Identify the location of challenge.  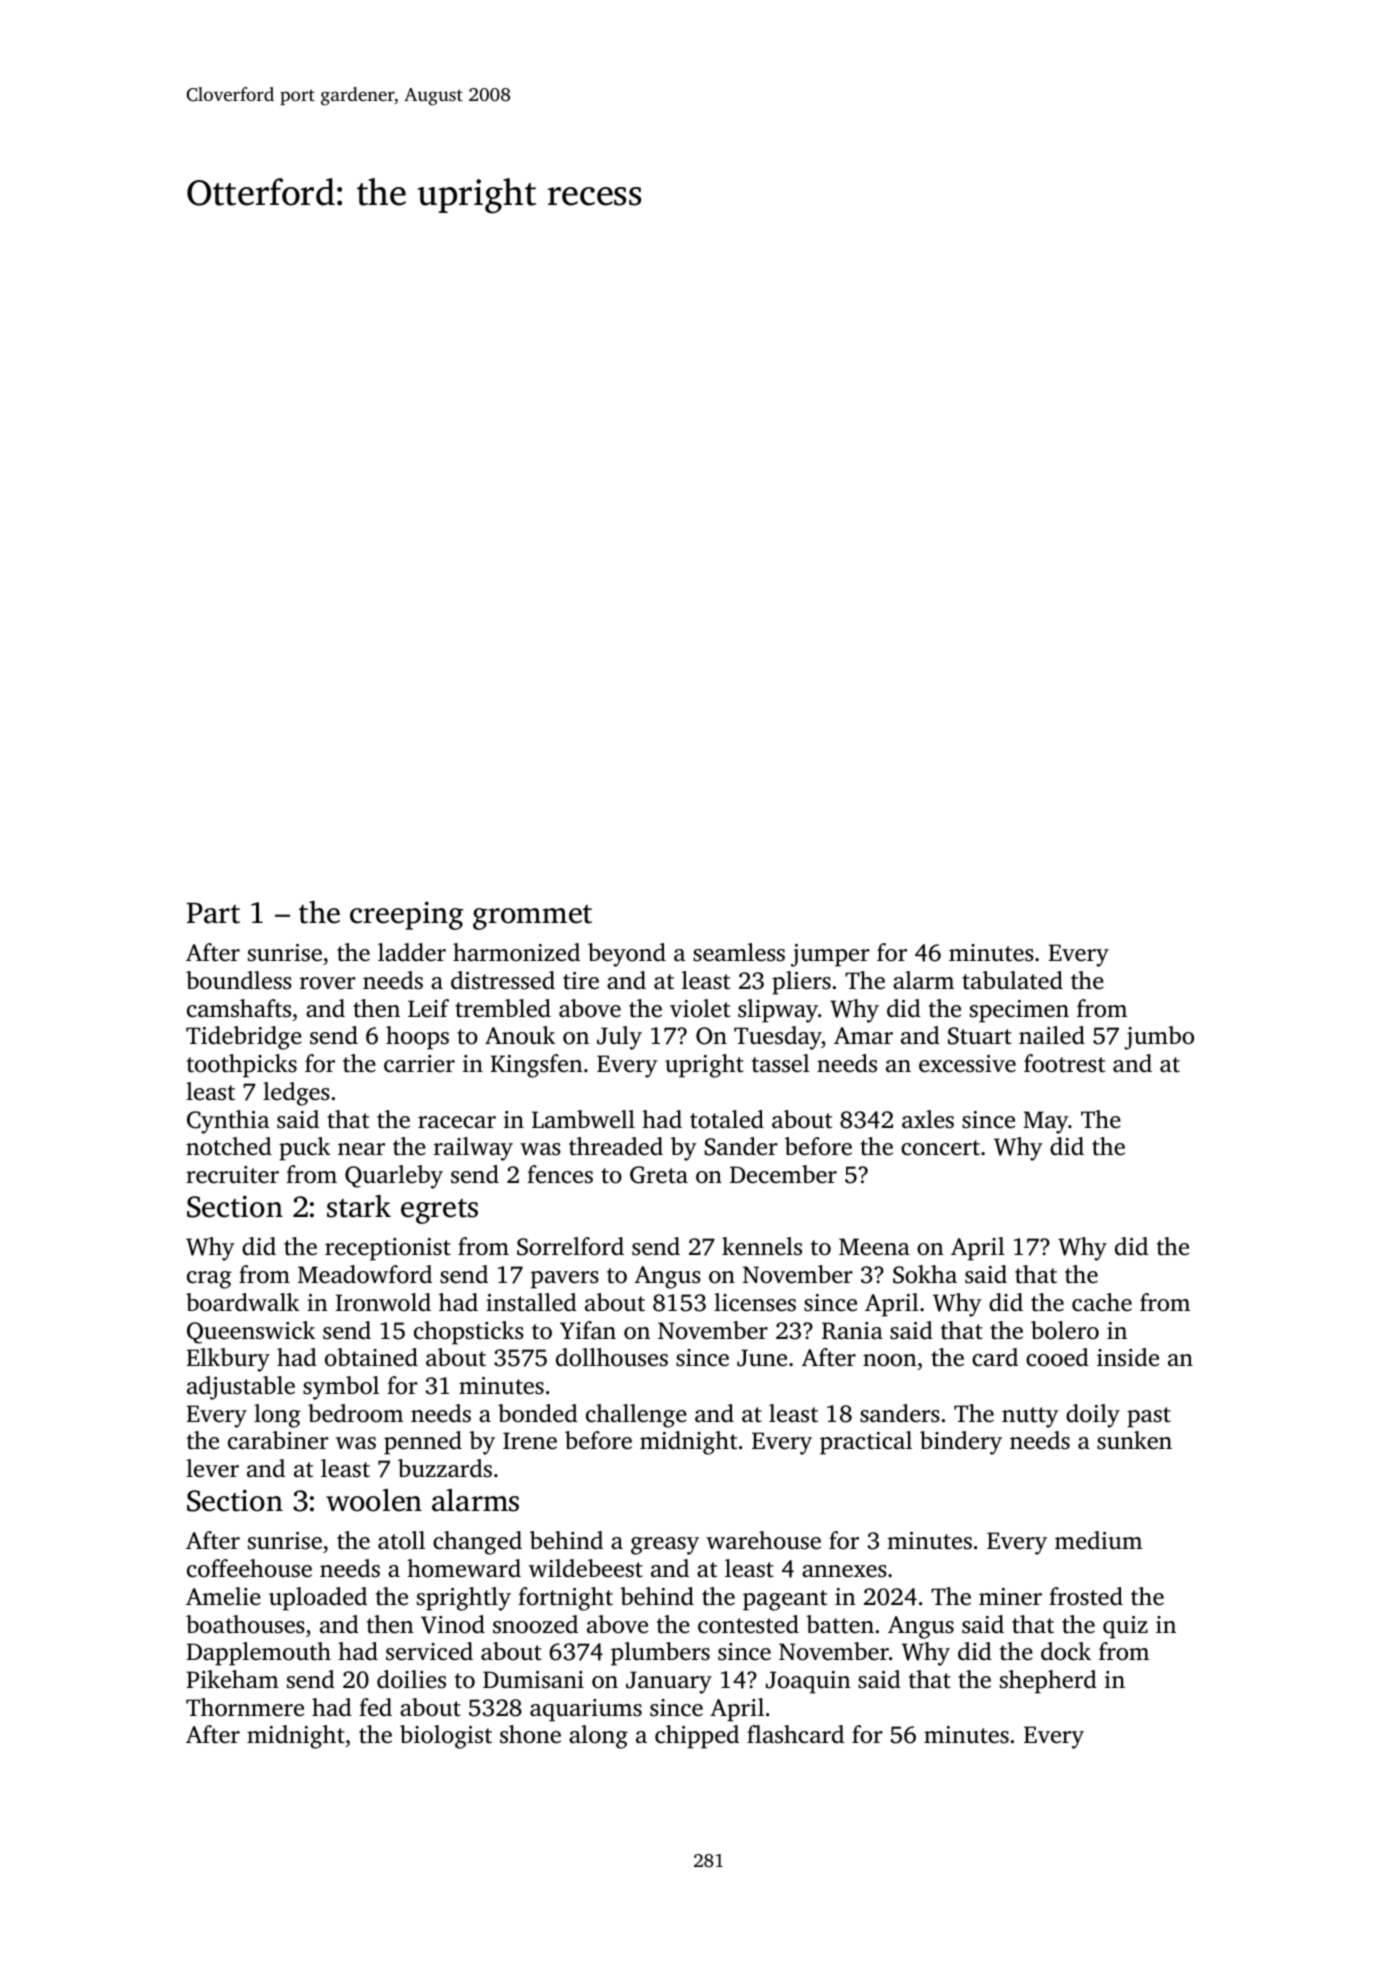
(636, 1416).
